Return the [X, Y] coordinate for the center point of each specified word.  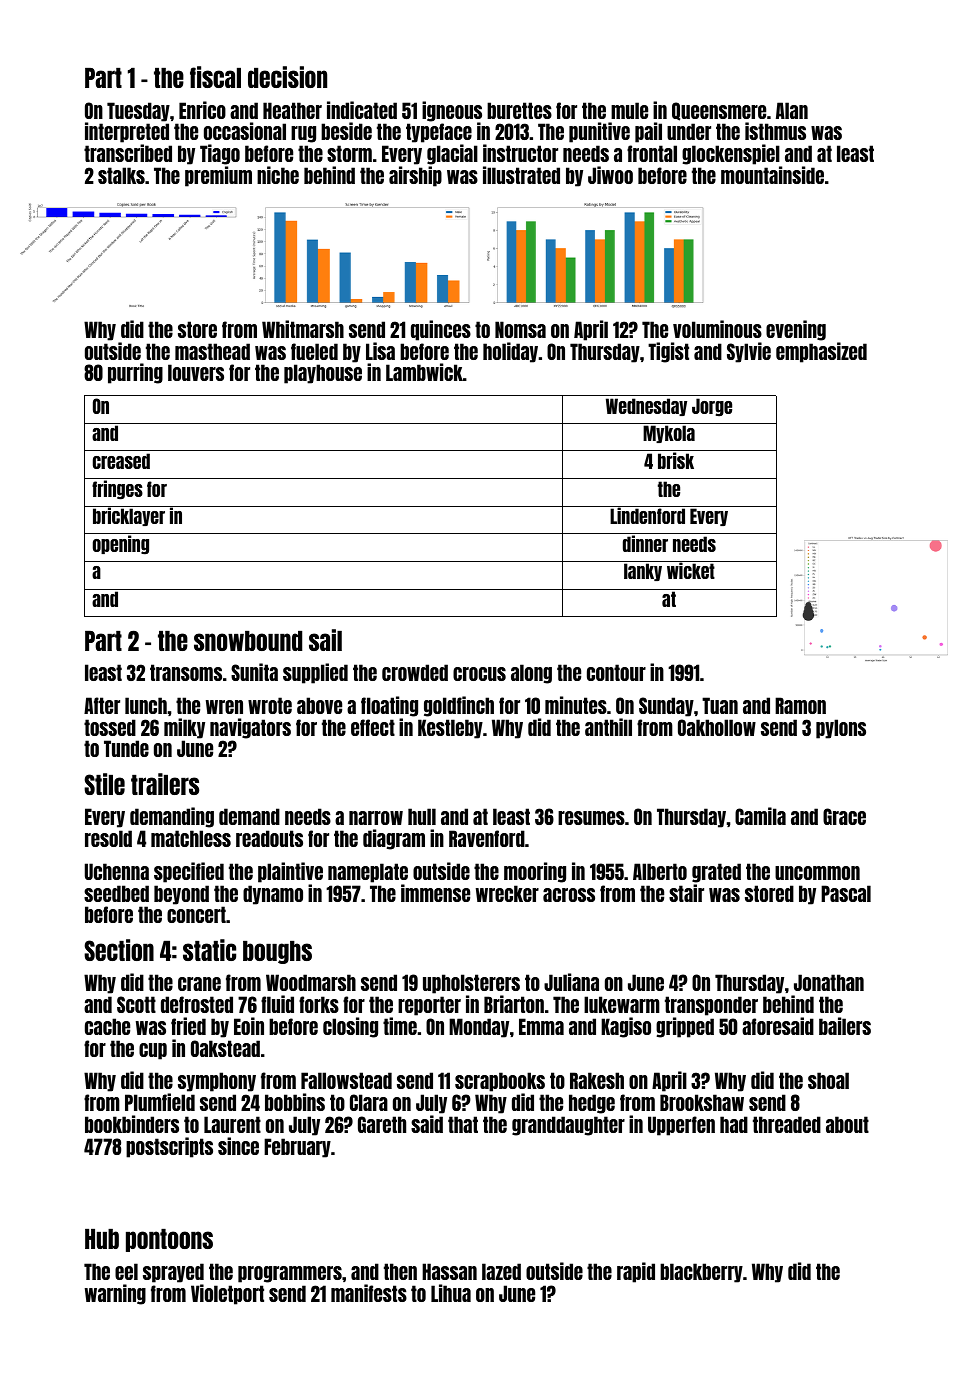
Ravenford [487, 838]
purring [135, 373]
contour [616, 672]
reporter [429, 1006]
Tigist [668, 352]
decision [287, 77]
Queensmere [719, 111]
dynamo [273, 895]
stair [686, 893]
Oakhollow [717, 727]
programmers [290, 1274]
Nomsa [520, 329]
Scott [136, 1004]
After [102, 705]
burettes [519, 110]
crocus [479, 674]
